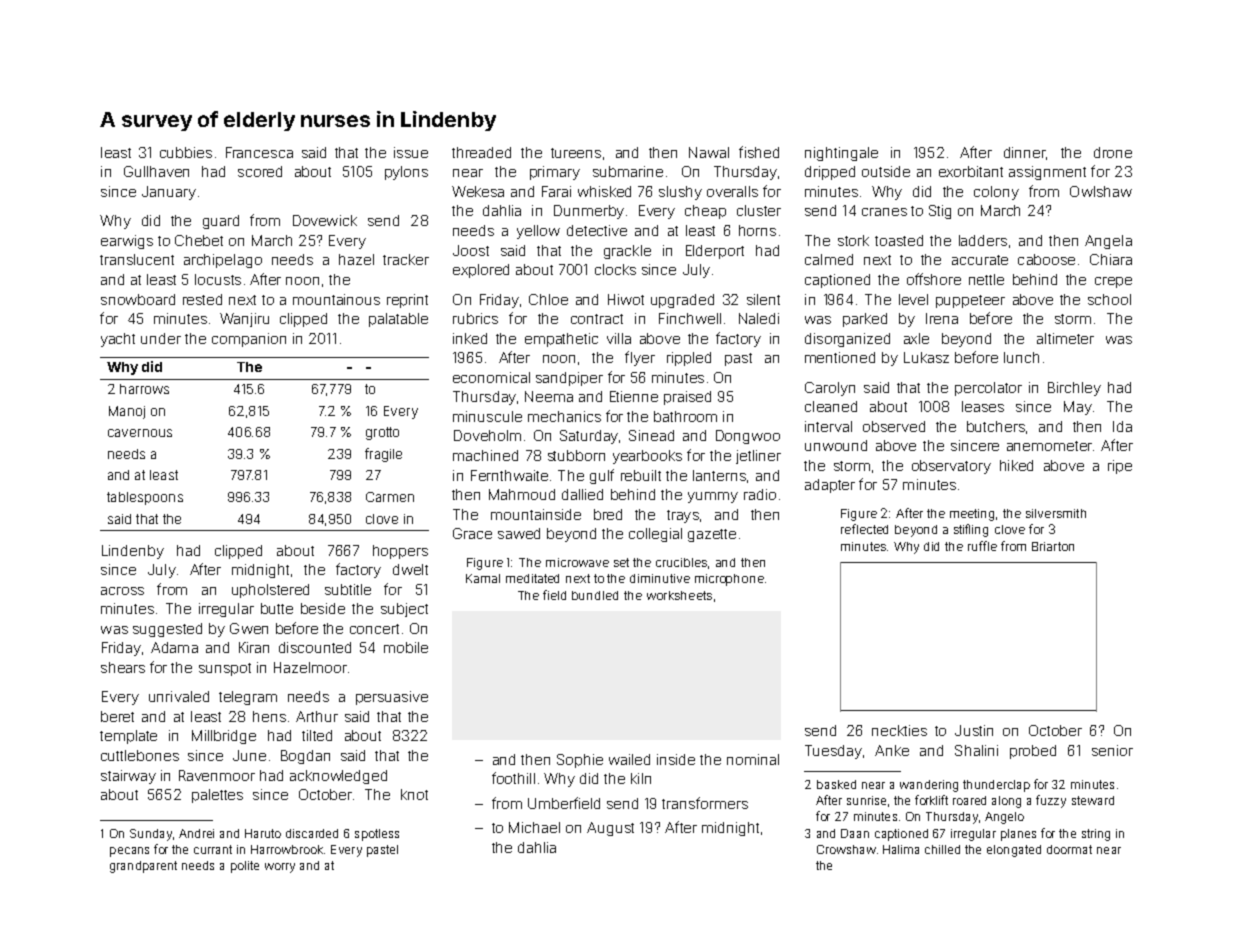  I want to click on meditated, so click(532, 578).
